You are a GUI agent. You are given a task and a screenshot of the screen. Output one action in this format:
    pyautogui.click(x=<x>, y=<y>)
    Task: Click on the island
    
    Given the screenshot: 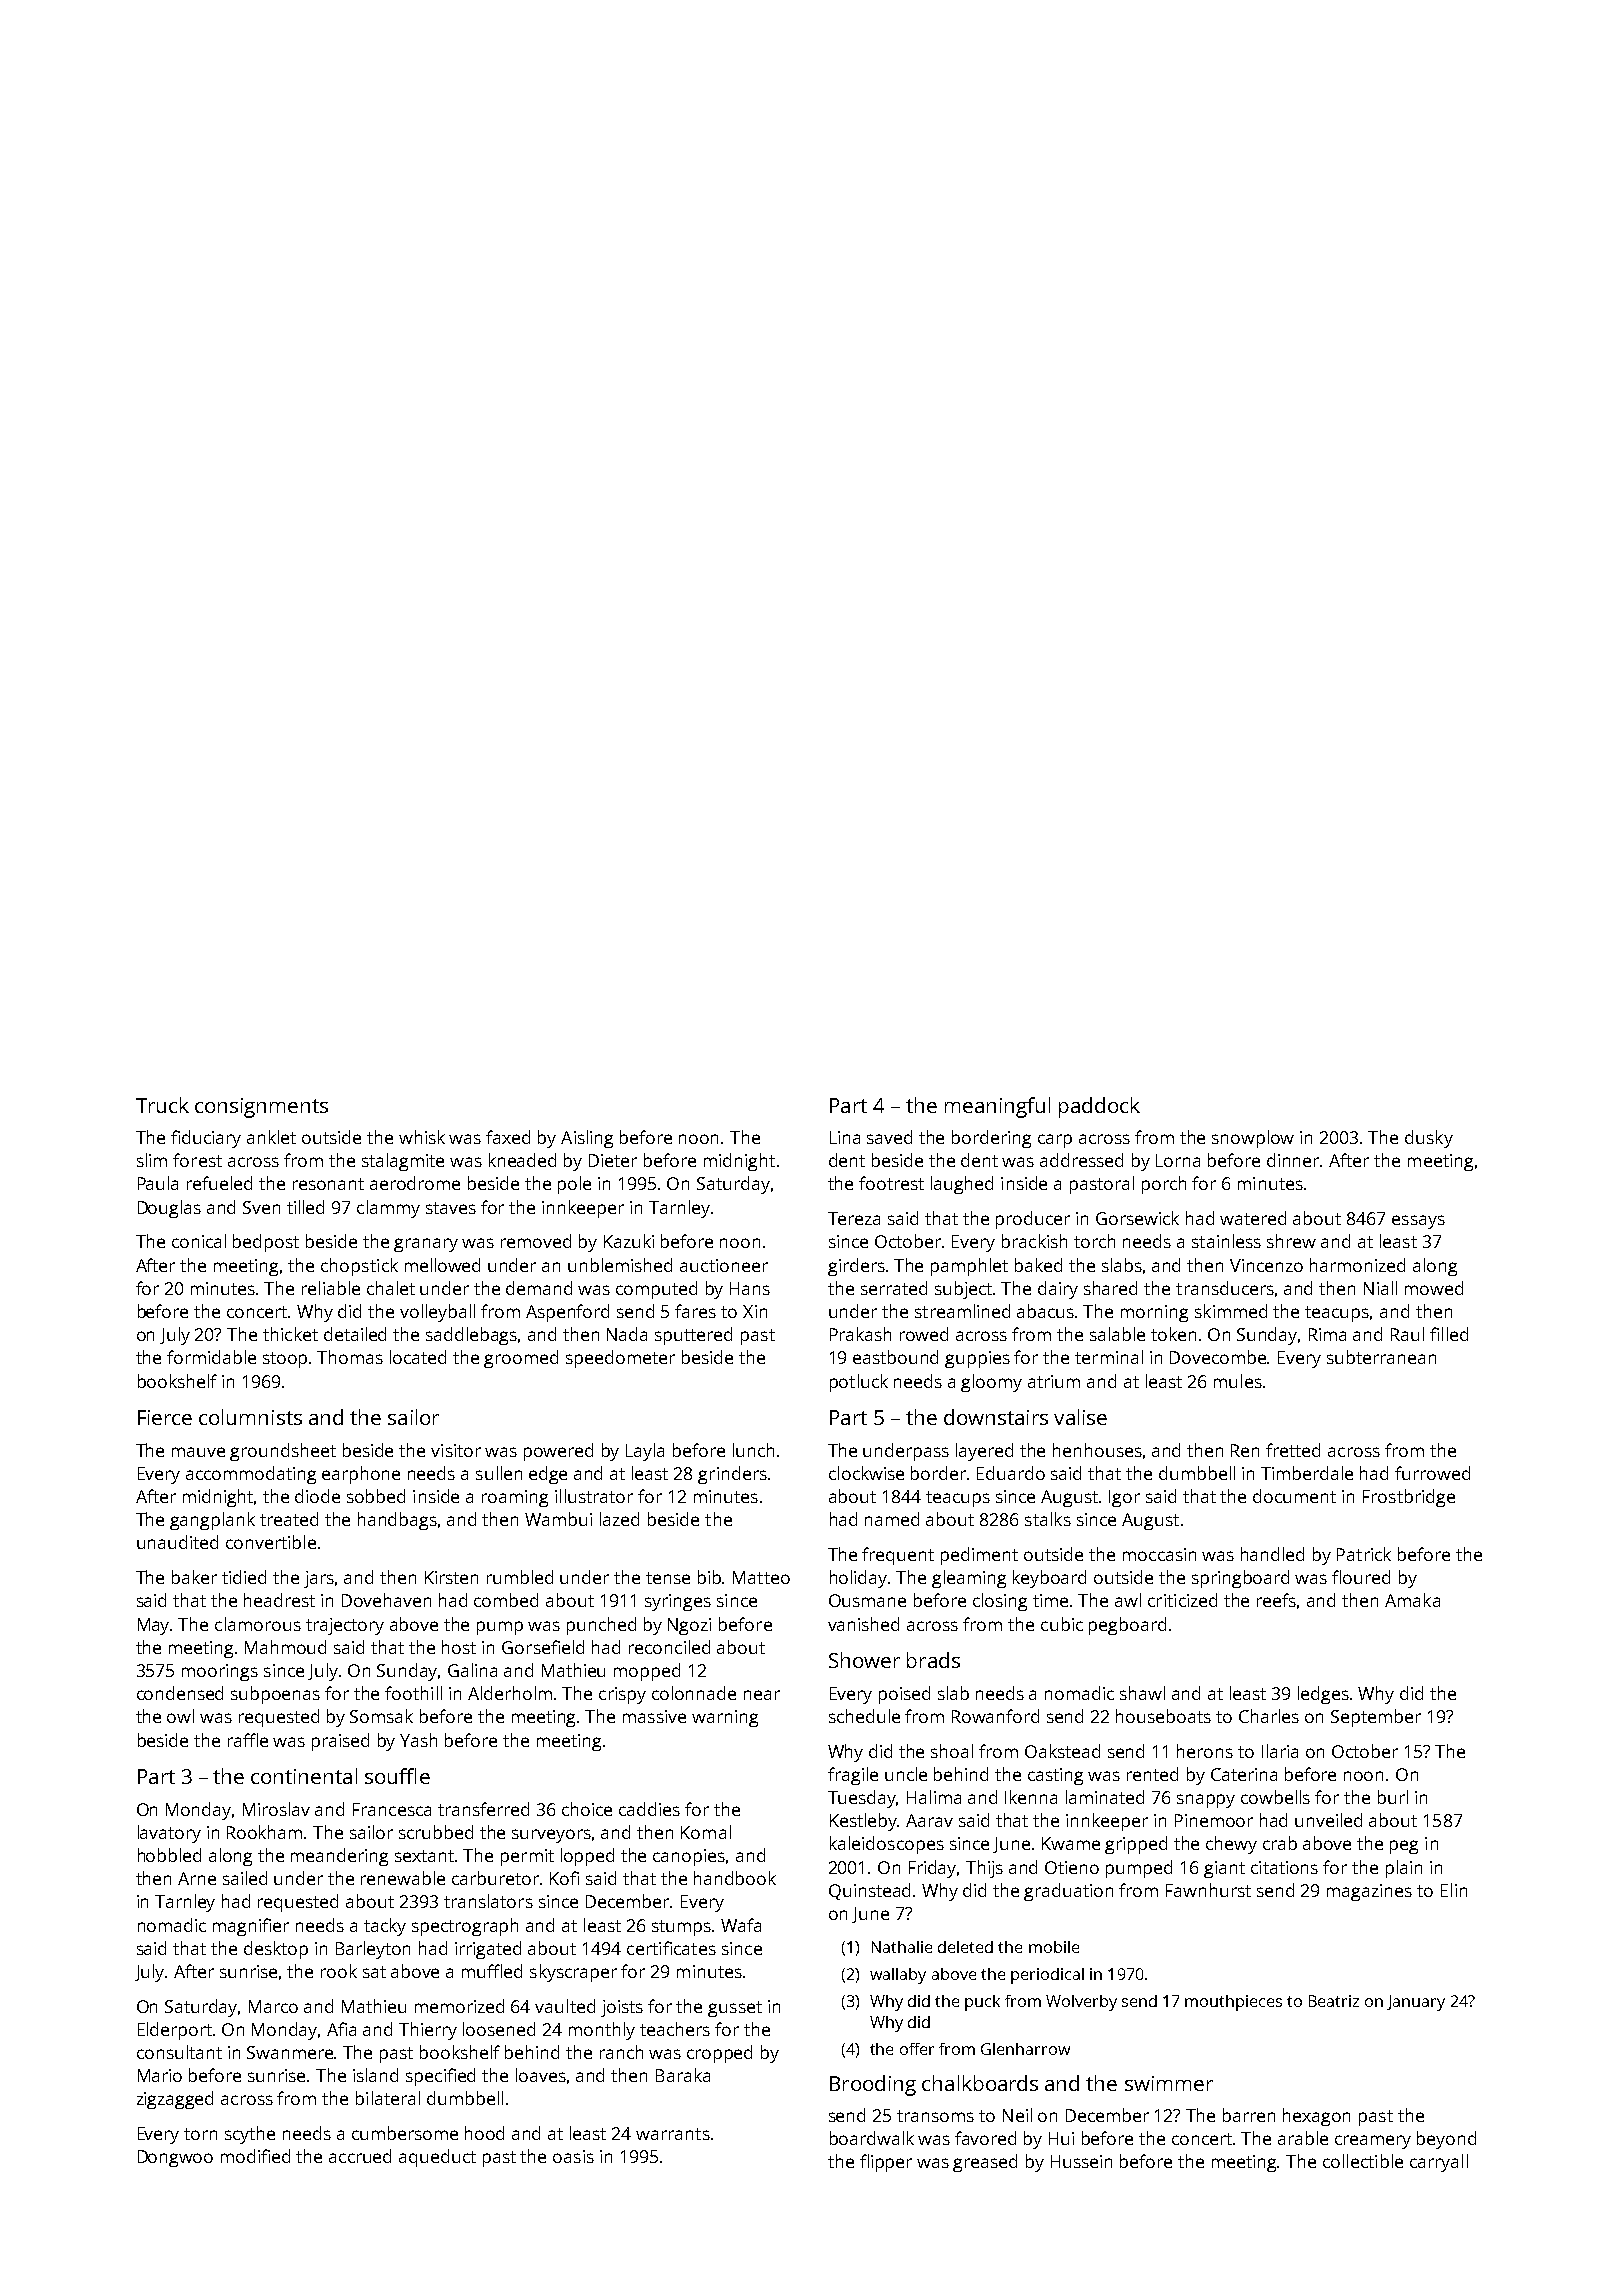 What is the action you would take?
    pyautogui.click(x=375, y=2075)
